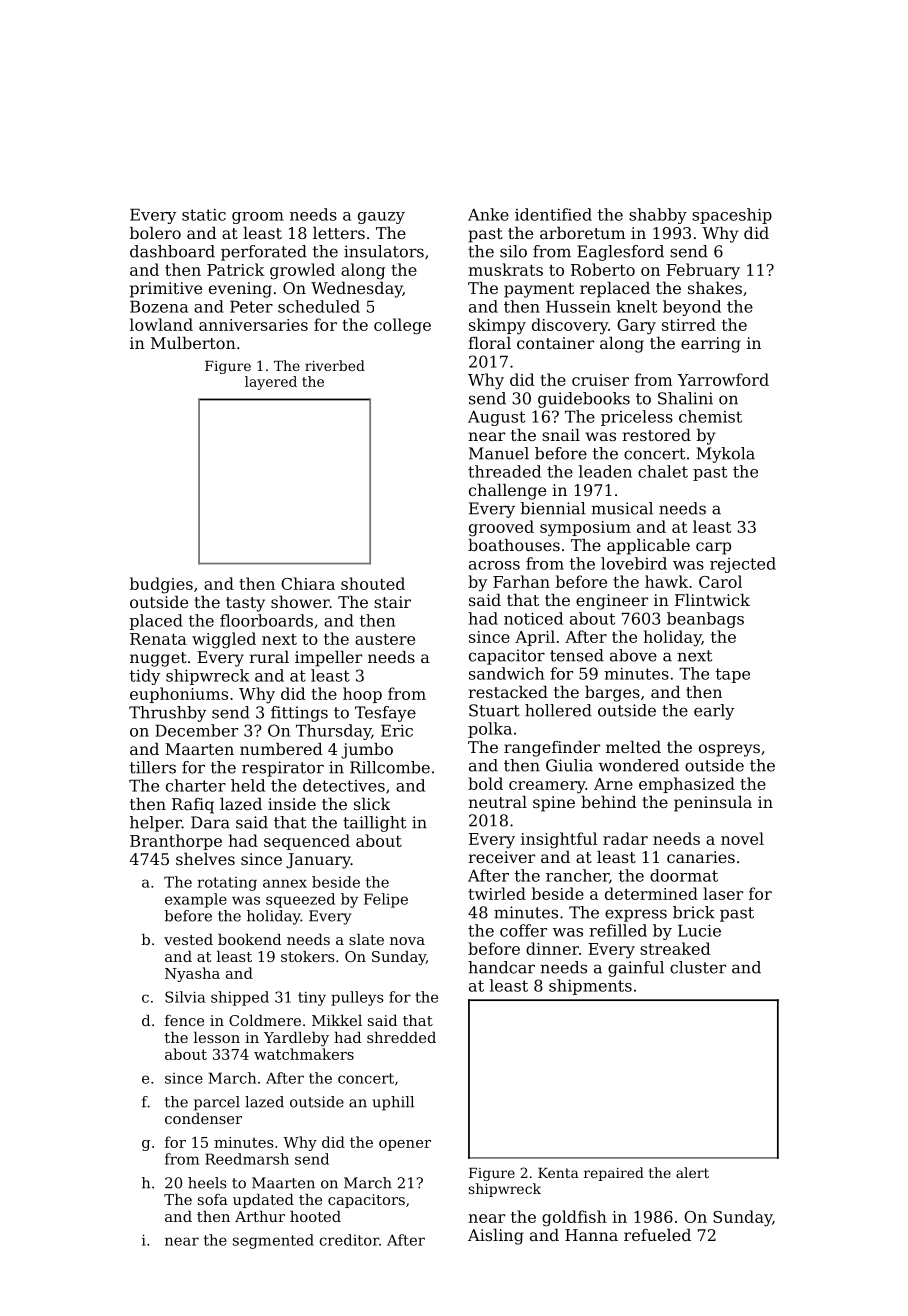  What do you see at coordinates (723, 893) in the screenshot?
I see `laser` at bounding box center [723, 893].
